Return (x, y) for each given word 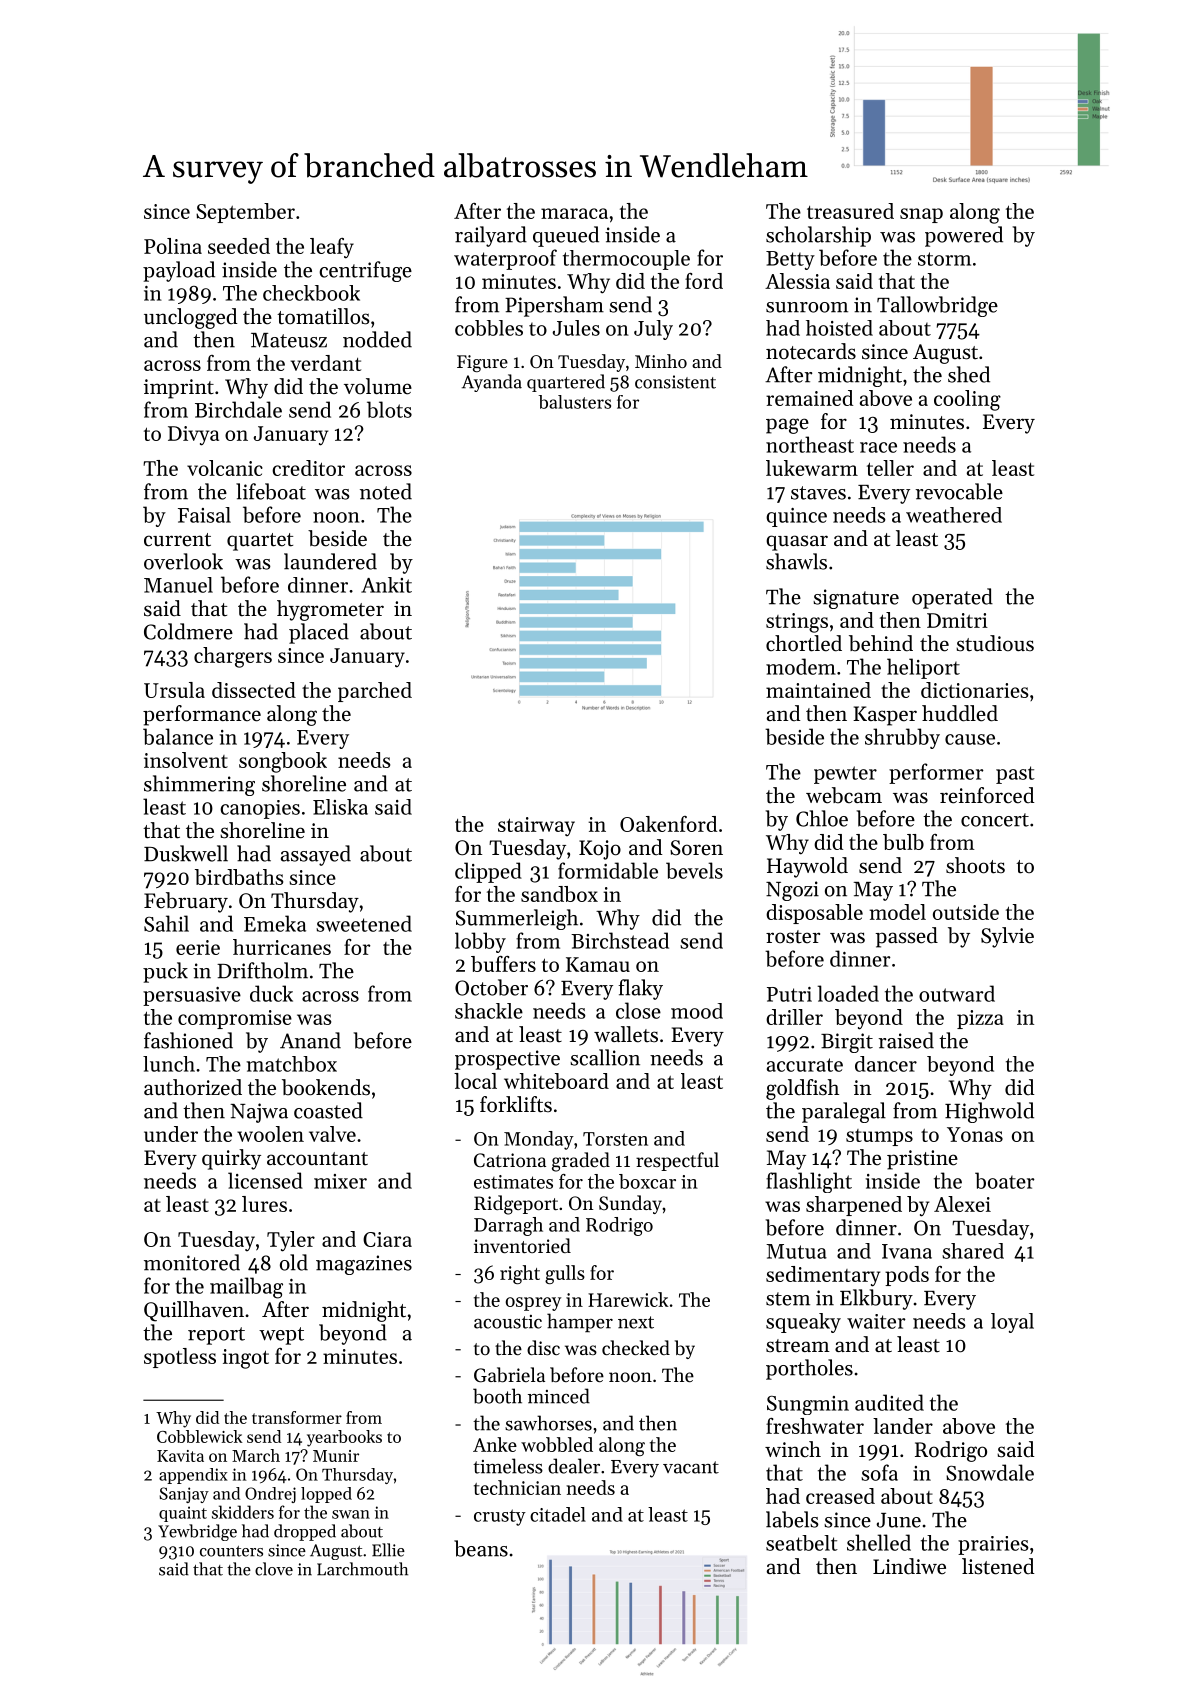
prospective (507, 1060)
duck (271, 993)
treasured (850, 211)
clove (274, 1569)
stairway (536, 826)
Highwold (989, 1112)
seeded (239, 246)
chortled (804, 643)
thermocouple (626, 260)
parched (375, 692)
